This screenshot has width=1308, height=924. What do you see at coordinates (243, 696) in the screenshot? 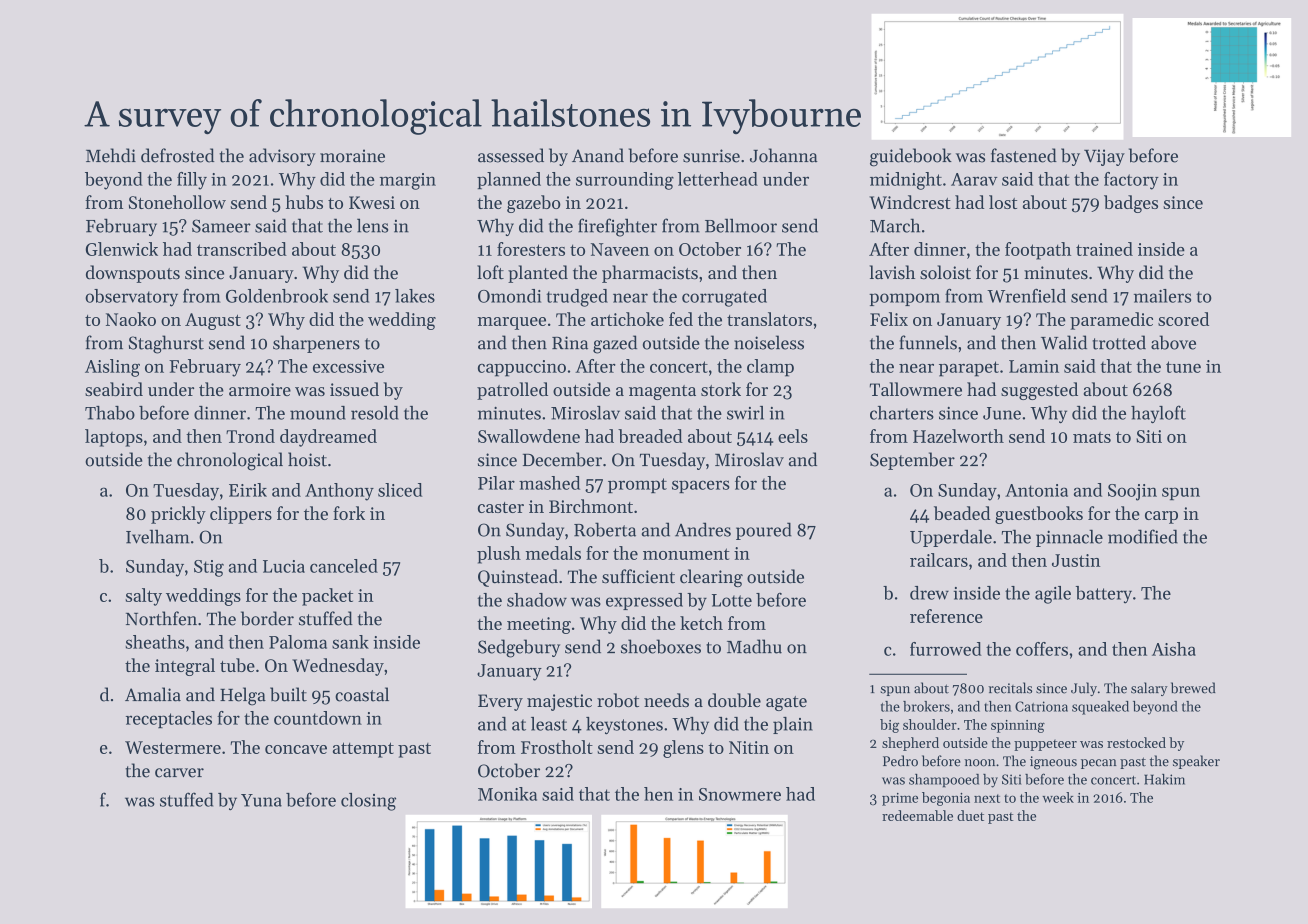
I see `Helga` at bounding box center [243, 696].
